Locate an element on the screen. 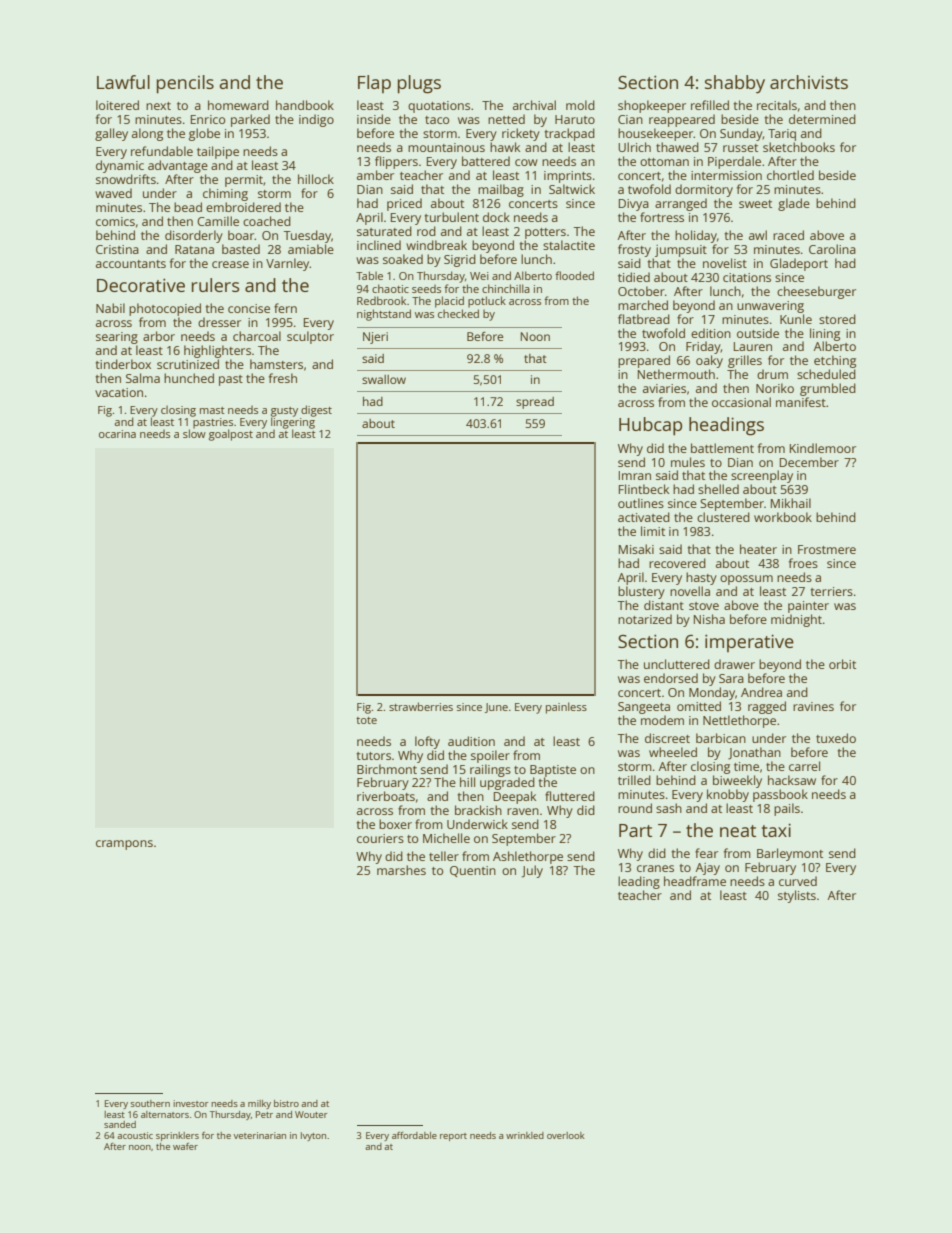  investor is located at coordinates (190, 1103).
